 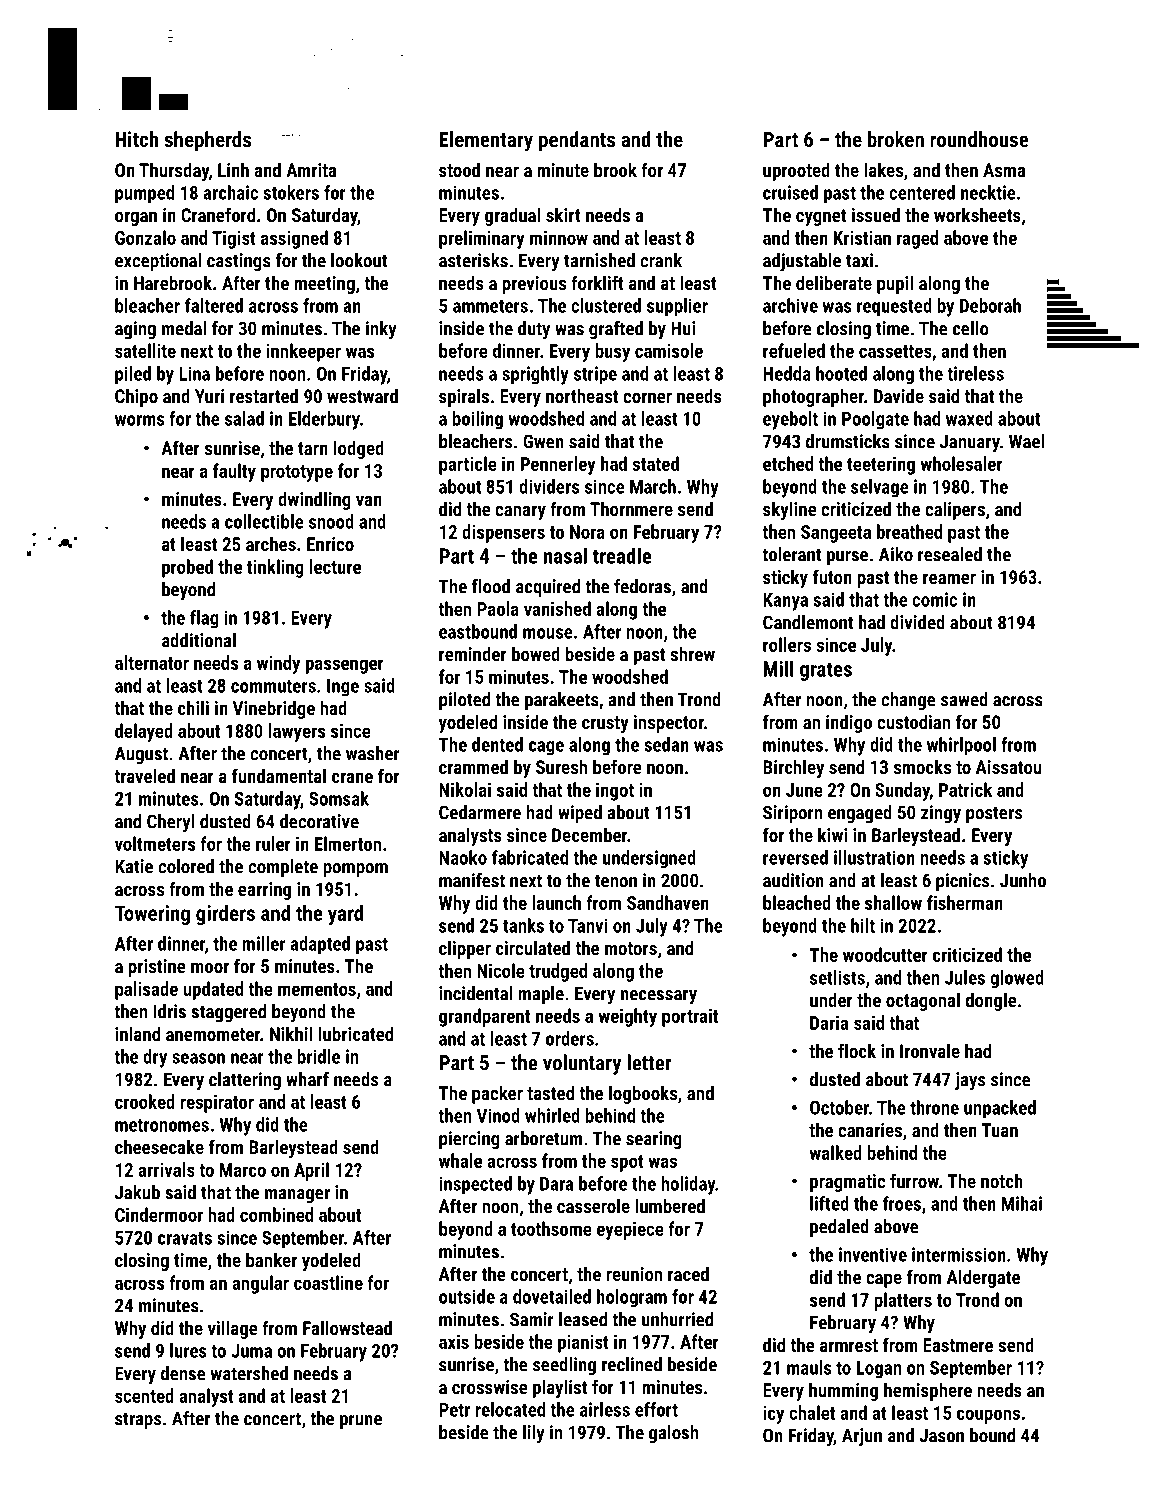 I want to click on corner, so click(x=647, y=398).
